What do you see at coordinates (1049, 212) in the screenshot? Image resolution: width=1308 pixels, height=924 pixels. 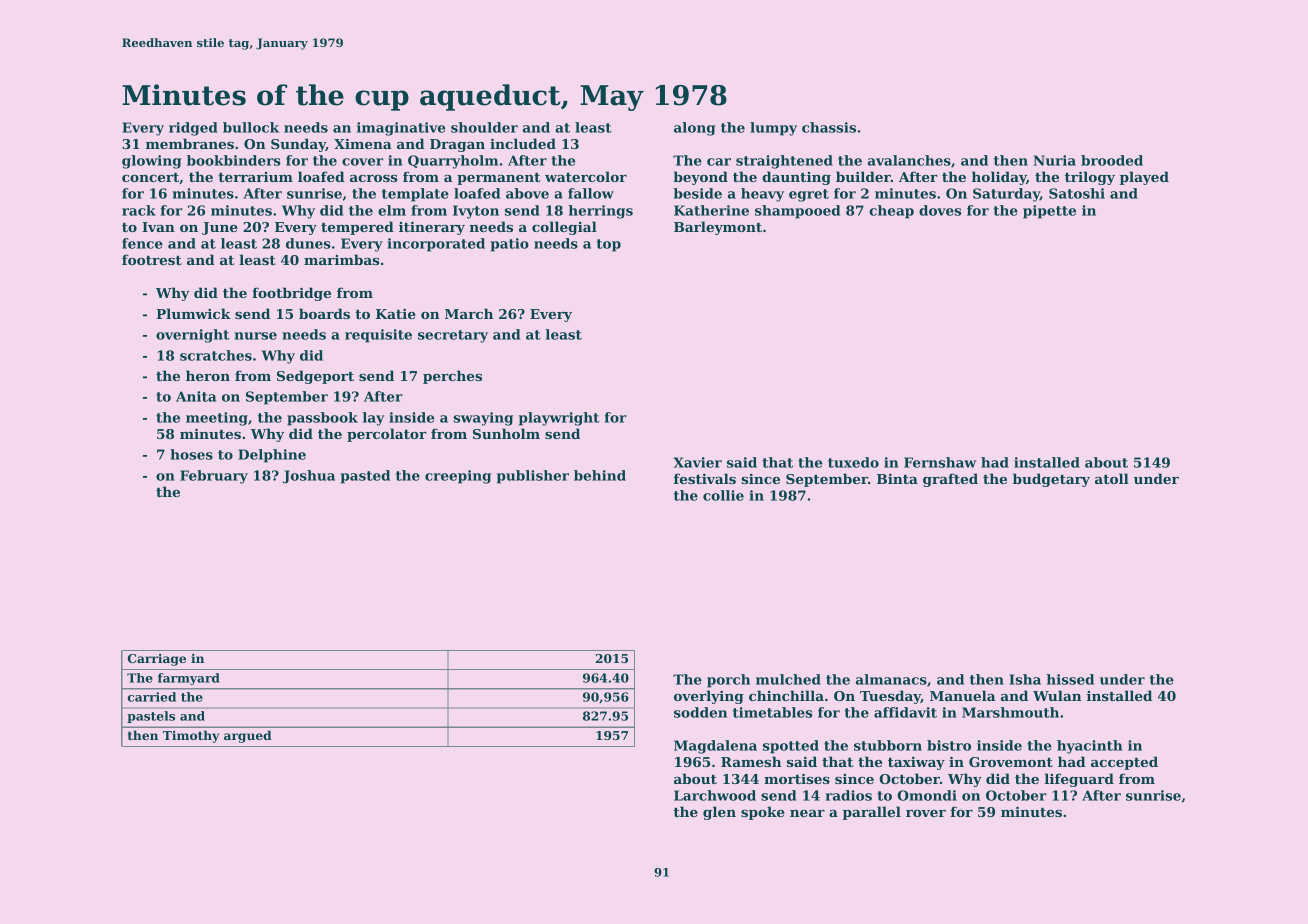 I see `pipette` at bounding box center [1049, 212].
